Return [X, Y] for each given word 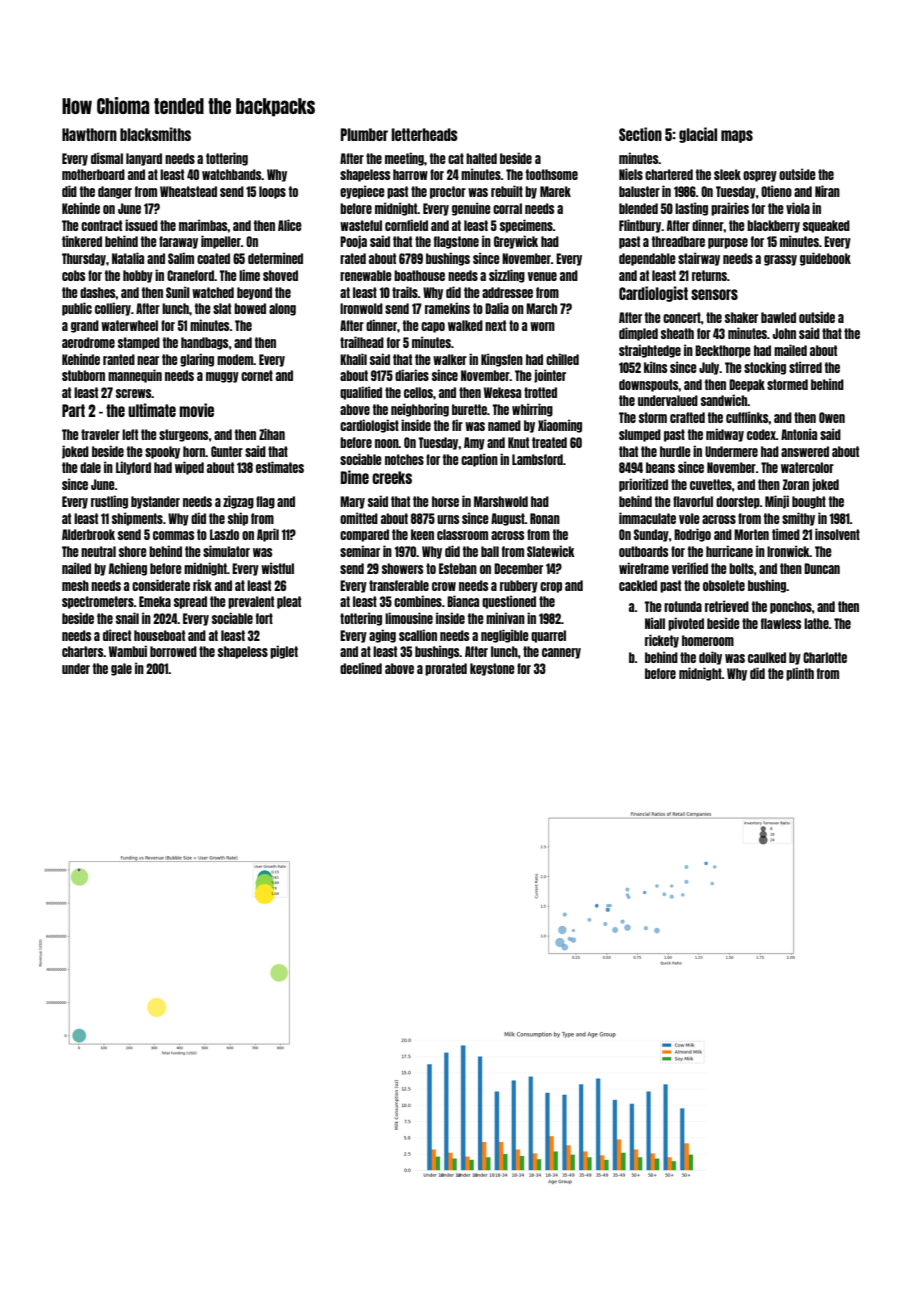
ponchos [791, 607]
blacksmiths [155, 134]
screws [134, 393]
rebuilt [507, 191]
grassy [780, 260]
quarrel [548, 636]
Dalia [497, 308]
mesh [75, 585]
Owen [832, 417]
